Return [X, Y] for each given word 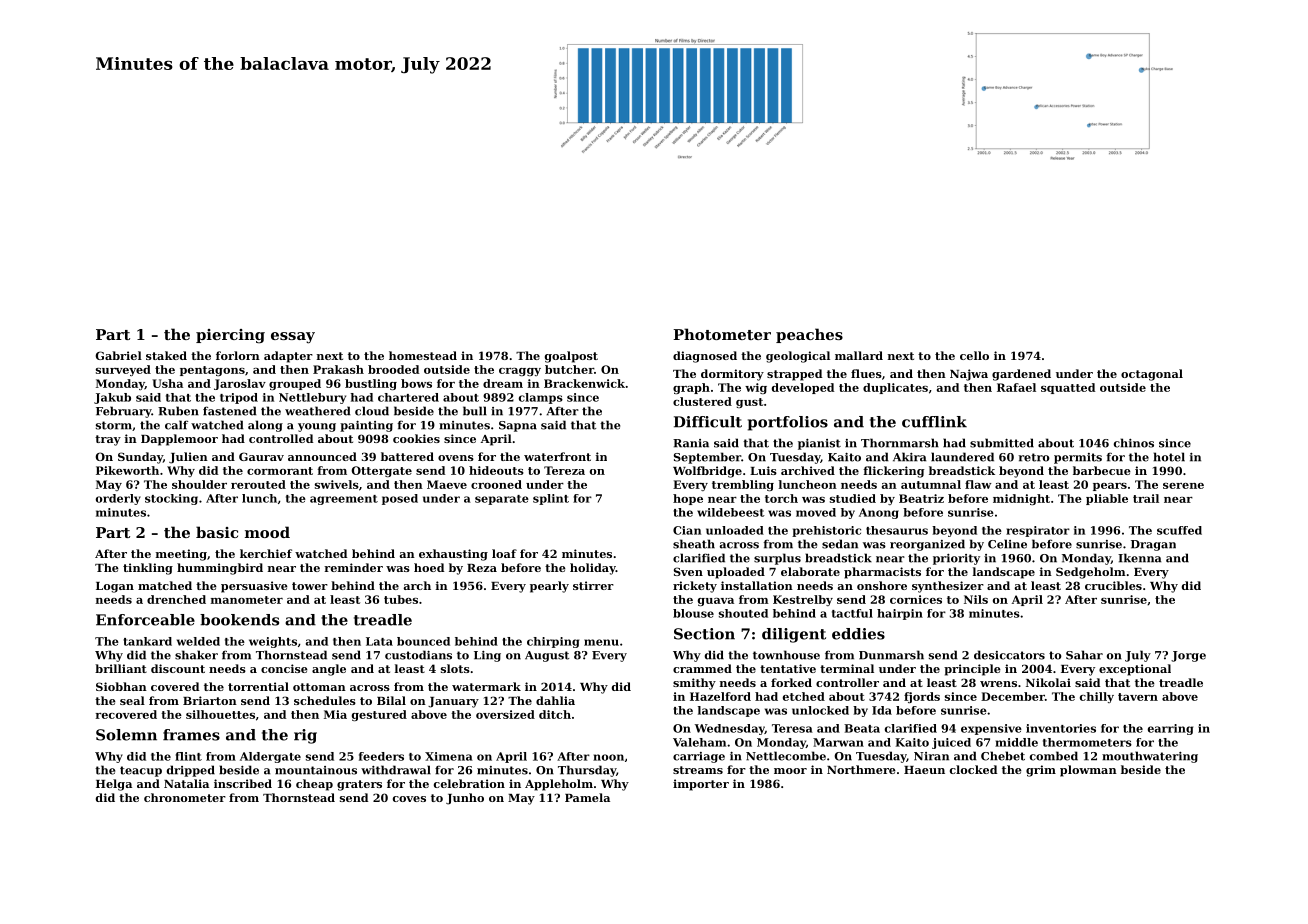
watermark [486, 686]
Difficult [708, 422]
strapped [794, 375]
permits [1078, 458]
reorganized [927, 545]
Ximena [449, 756]
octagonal [1152, 375]
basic [217, 532]
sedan [840, 544]
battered [407, 456]
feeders [381, 756]
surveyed [123, 370]
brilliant [121, 668]
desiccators [1009, 655]
